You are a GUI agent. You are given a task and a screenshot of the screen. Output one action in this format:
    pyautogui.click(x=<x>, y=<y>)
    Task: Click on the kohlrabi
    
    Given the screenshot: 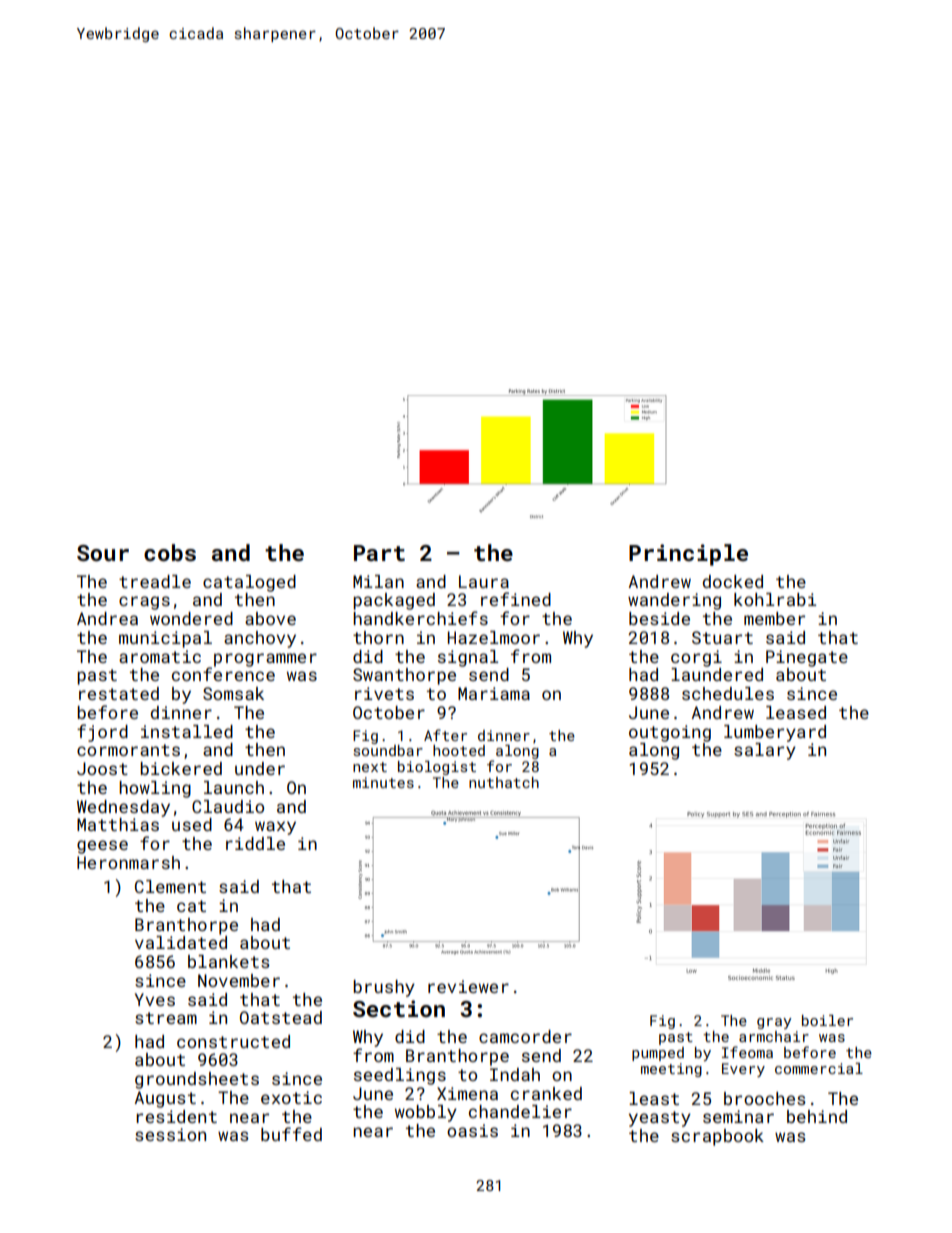 What is the action you would take?
    pyautogui.click(x=775, y=599)
